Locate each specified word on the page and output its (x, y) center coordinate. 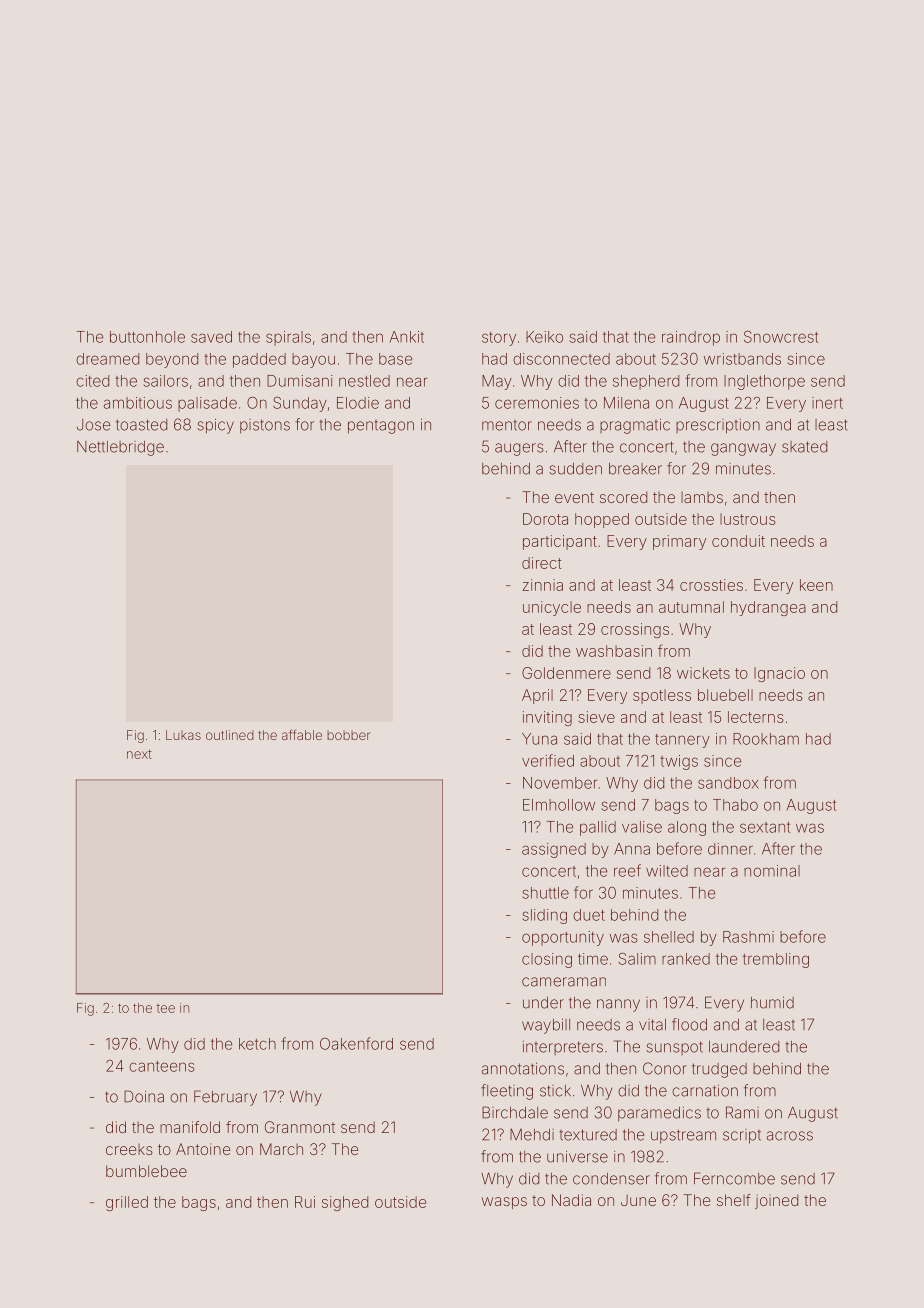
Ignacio (779, 674)
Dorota (545, 519)
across (790, 1136)
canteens (162, 1066)
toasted (141, 425)
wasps (504, 1203)
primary (679, 542)
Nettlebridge (120, 448)
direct (542, 563)
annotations (523, 1069)
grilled (127, 1203)
